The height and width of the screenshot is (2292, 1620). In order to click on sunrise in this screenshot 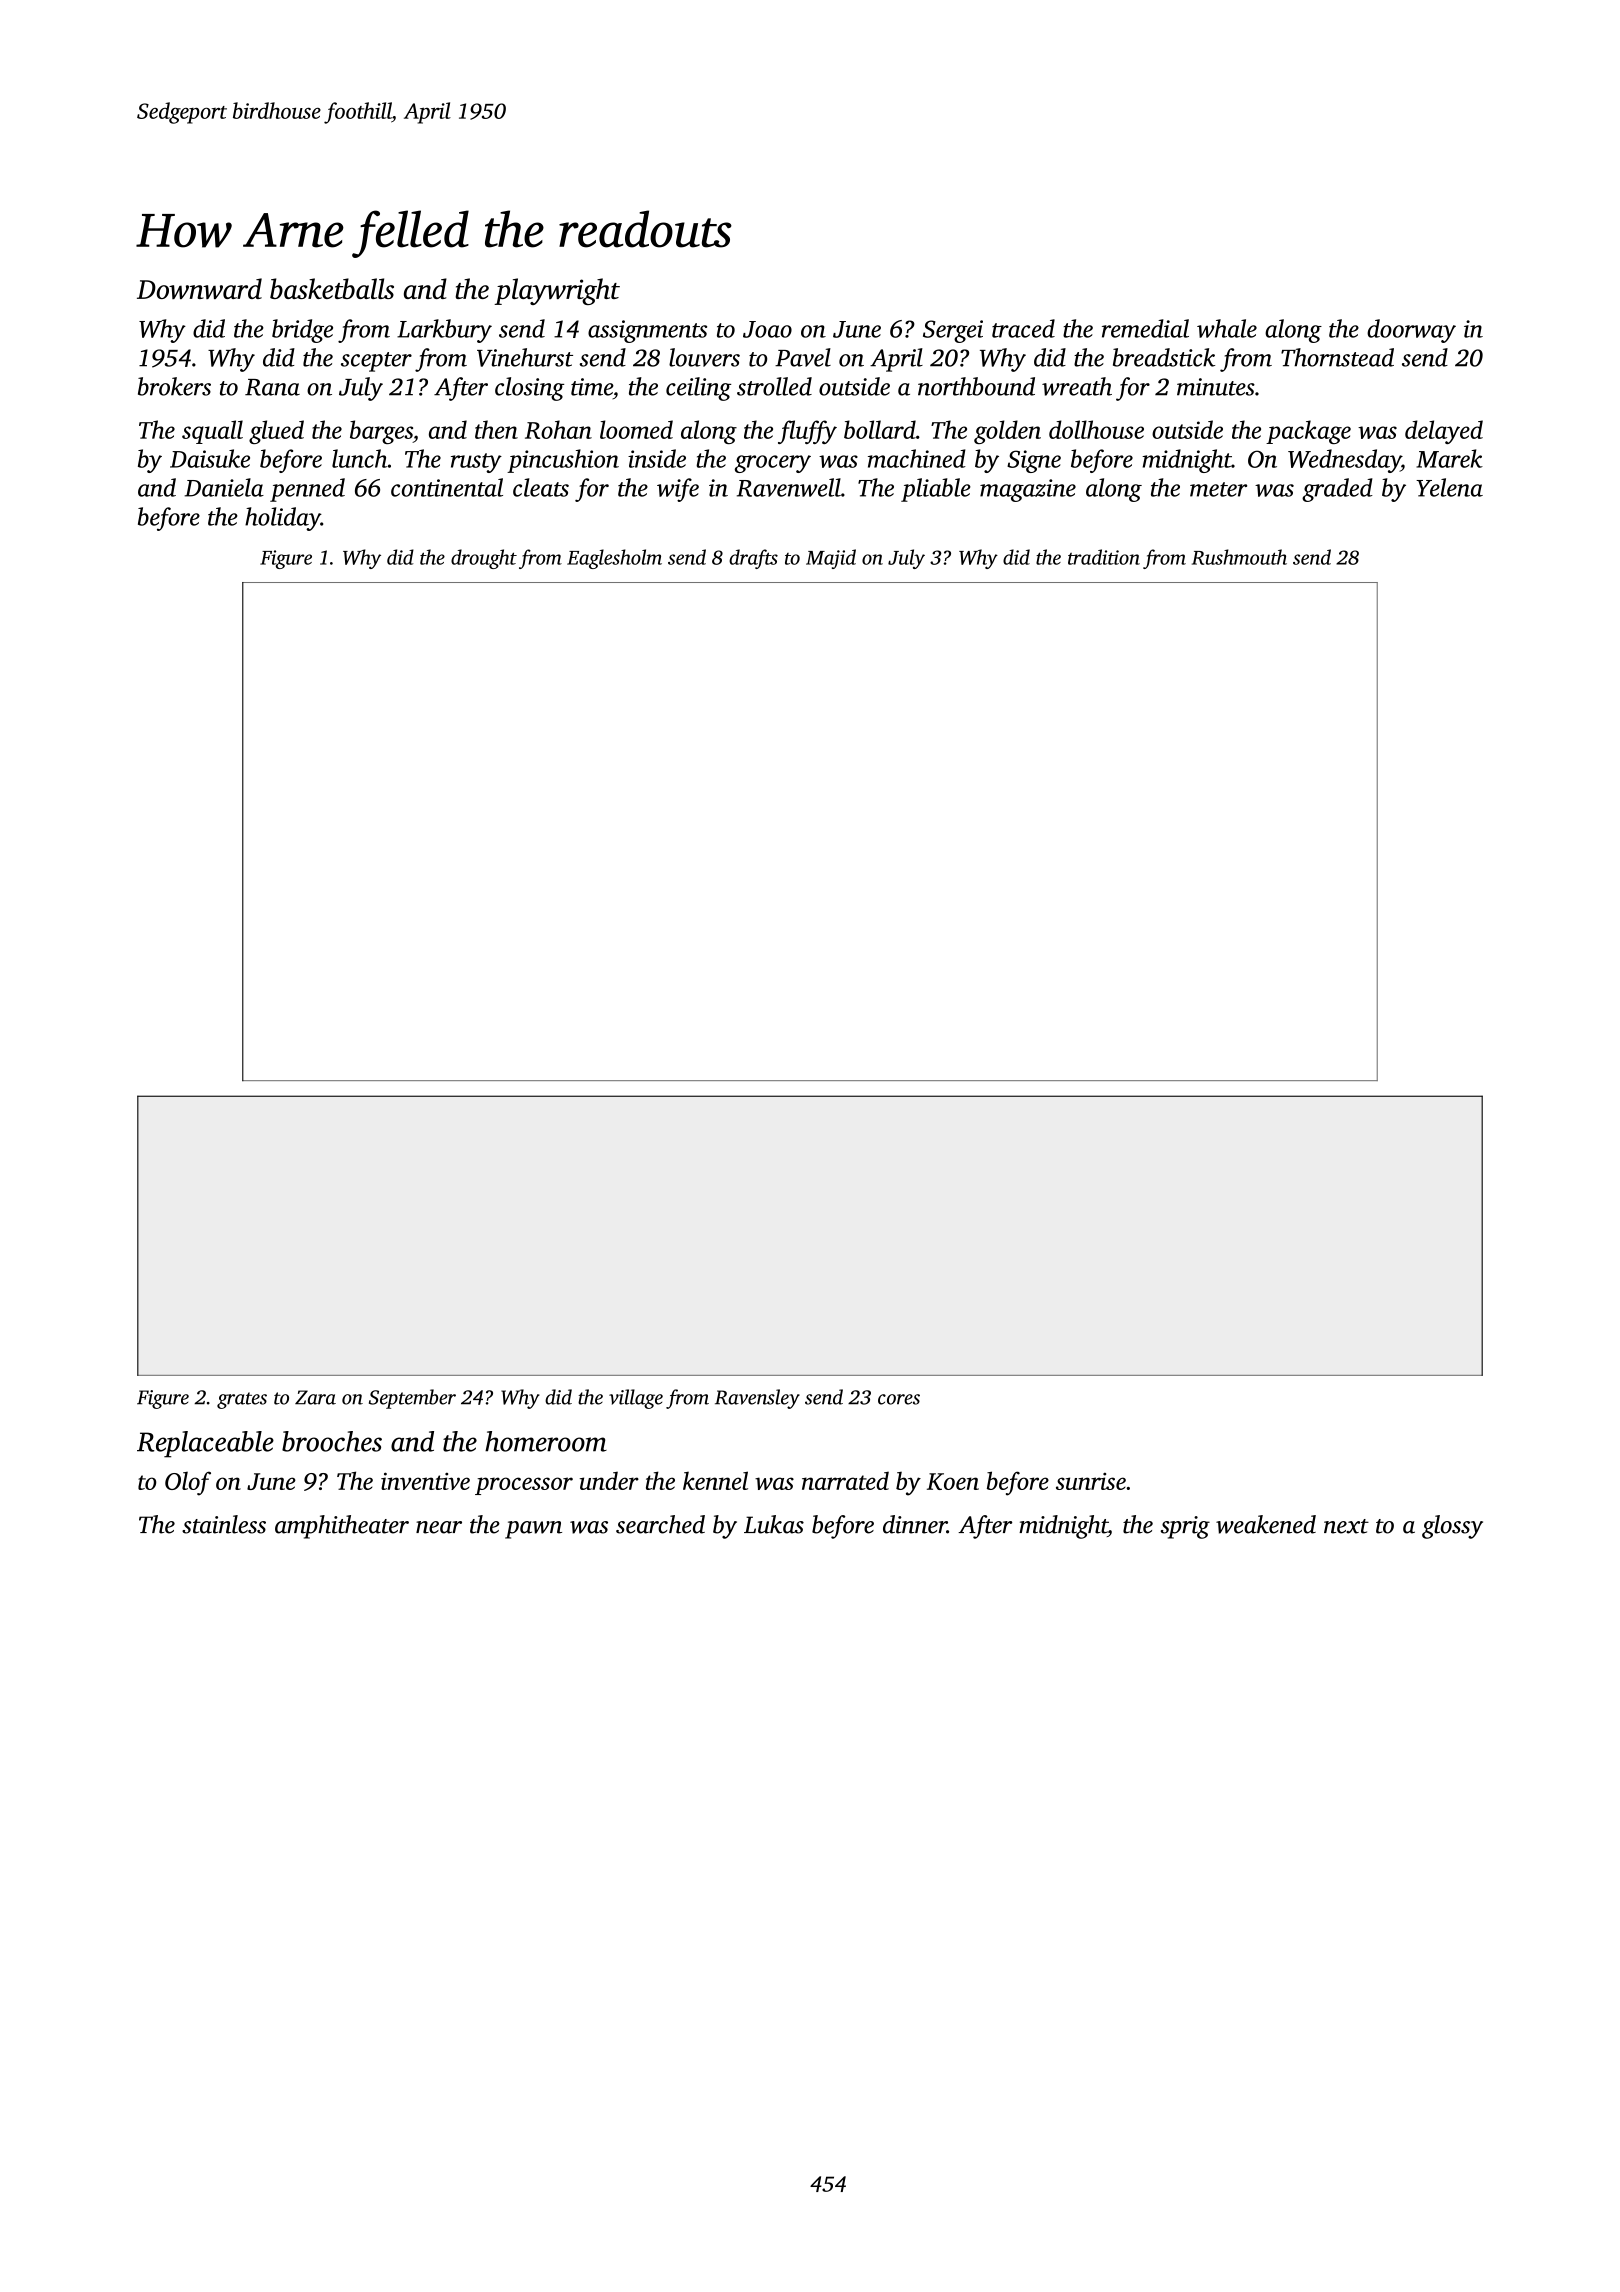, I will do `click(1091, 1481)`.
